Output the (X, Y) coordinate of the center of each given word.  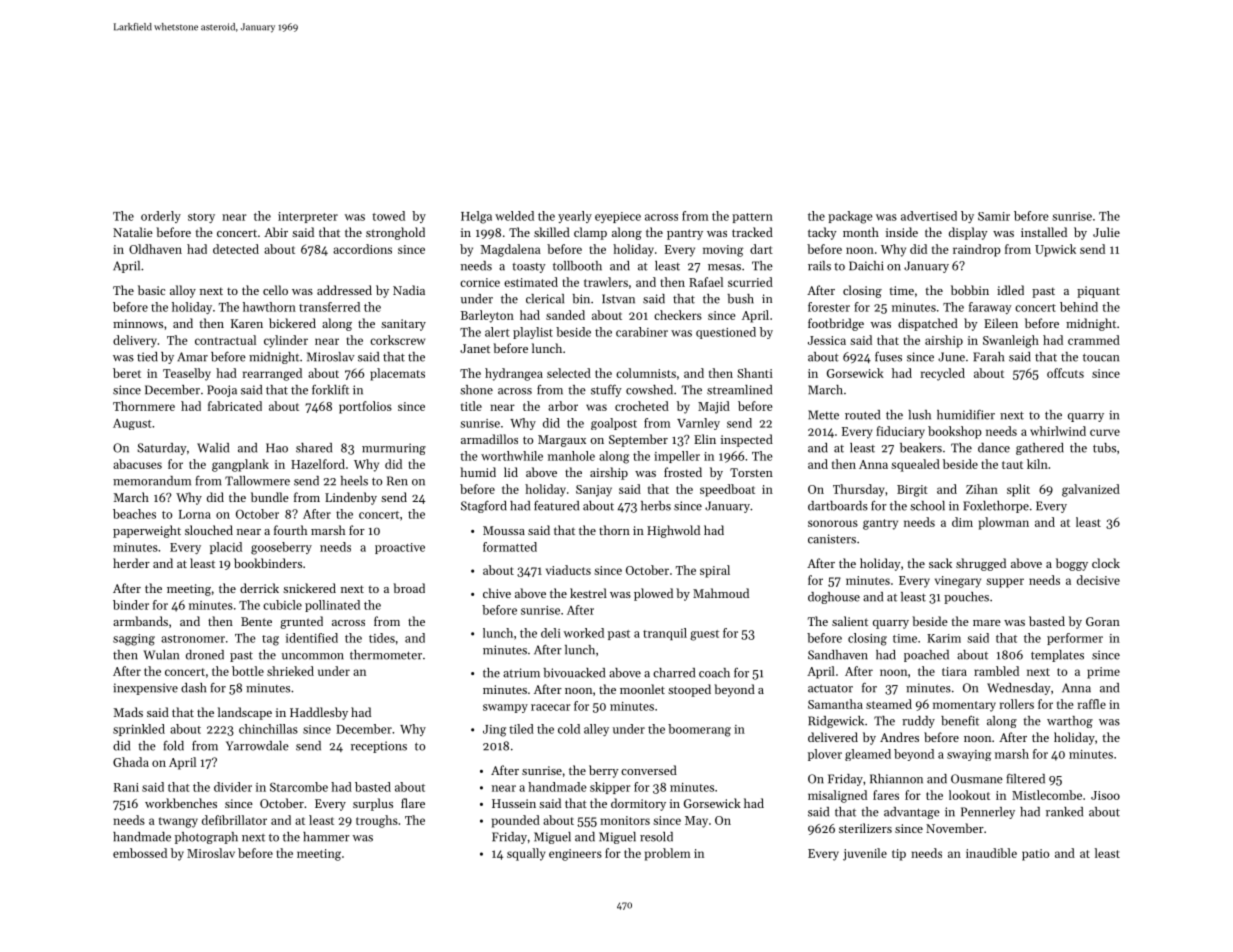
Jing (494, 731)
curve (1105, 432)
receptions (379, 747)
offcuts (1065, 373)
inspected (747, 440)
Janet (475, 348)
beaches (134, 514)
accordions (362, 249)
